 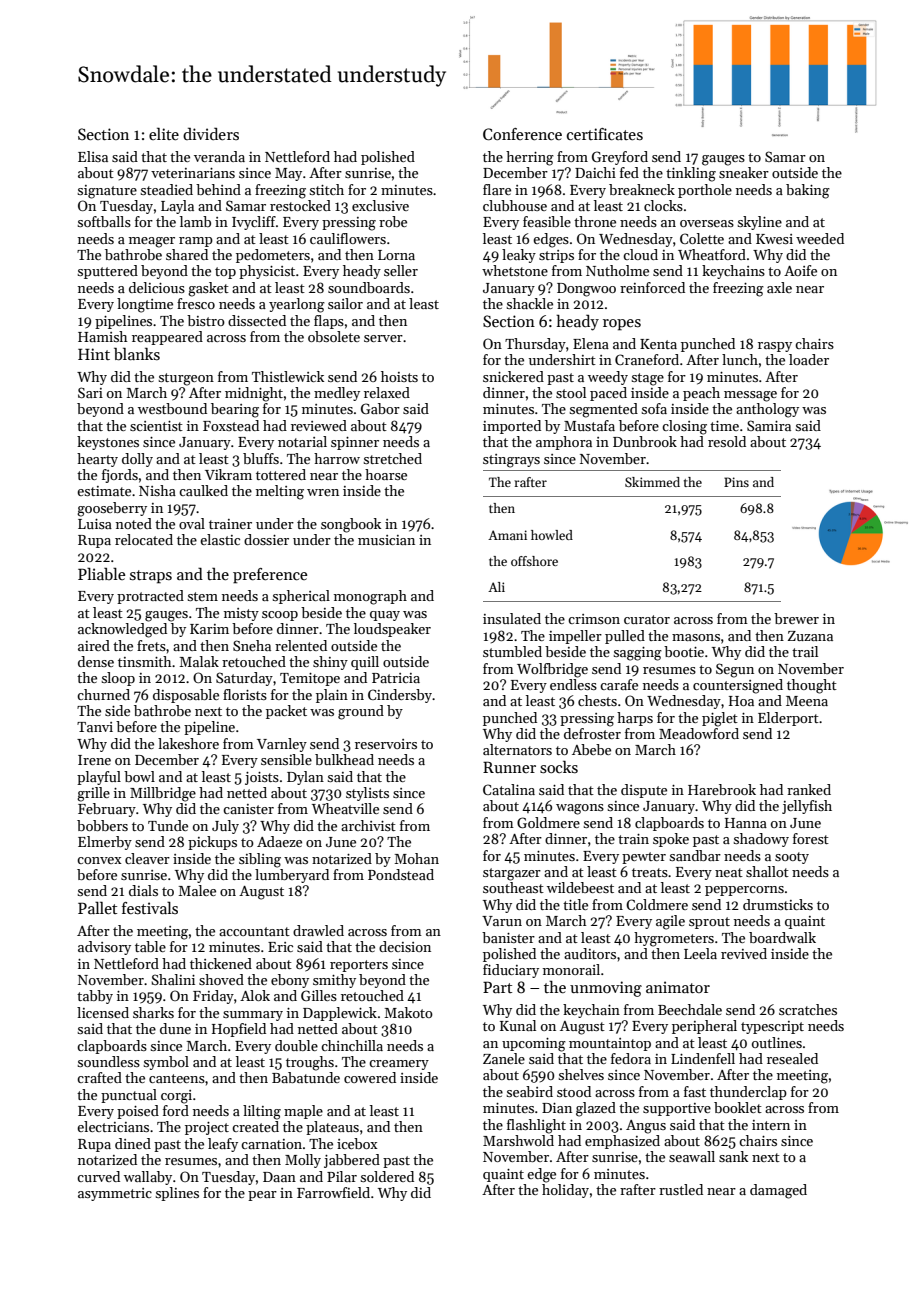 I want to click on preference, so click(x=270, y=576).
